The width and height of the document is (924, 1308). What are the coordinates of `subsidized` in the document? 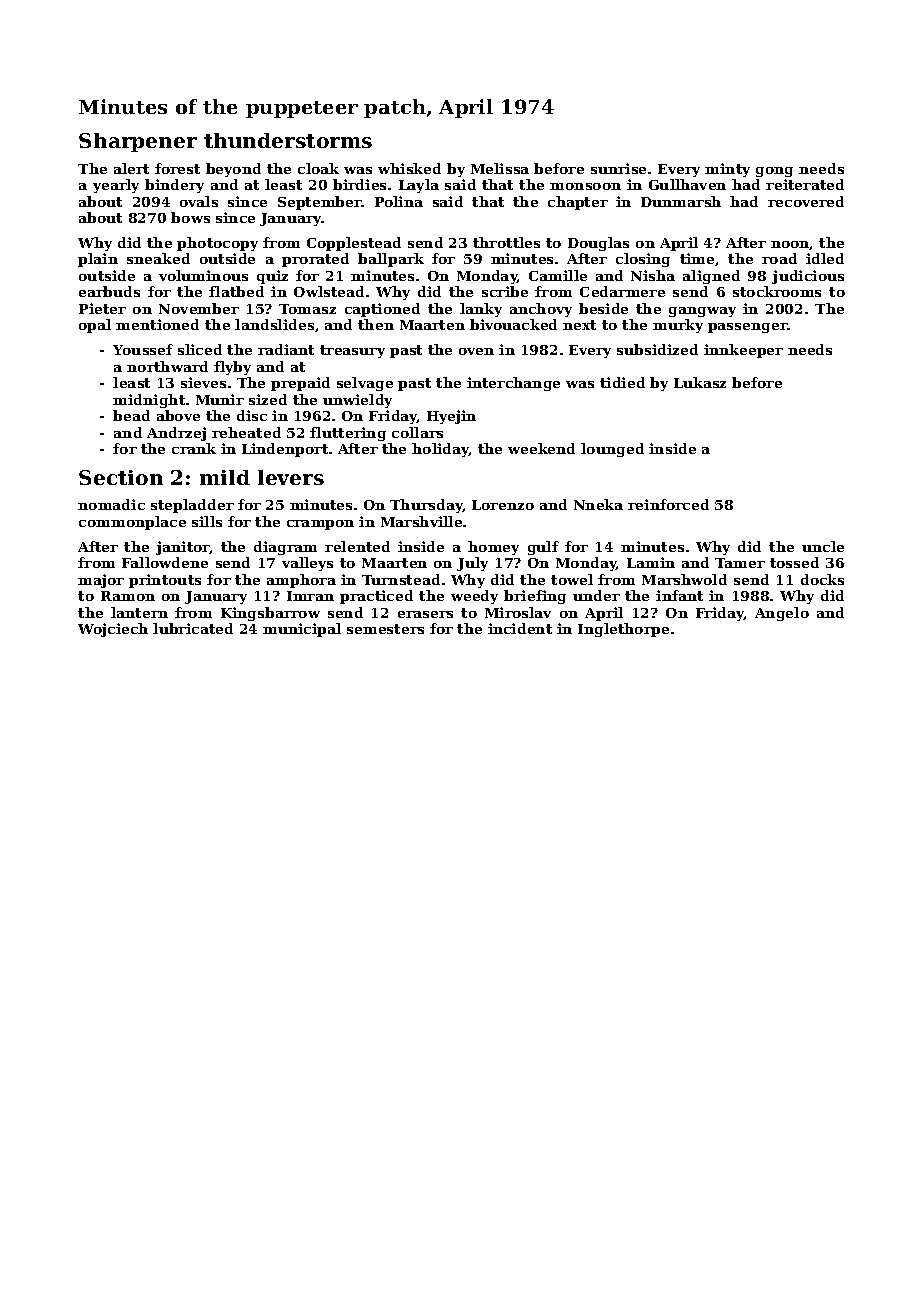 It's located at (657, 349).
